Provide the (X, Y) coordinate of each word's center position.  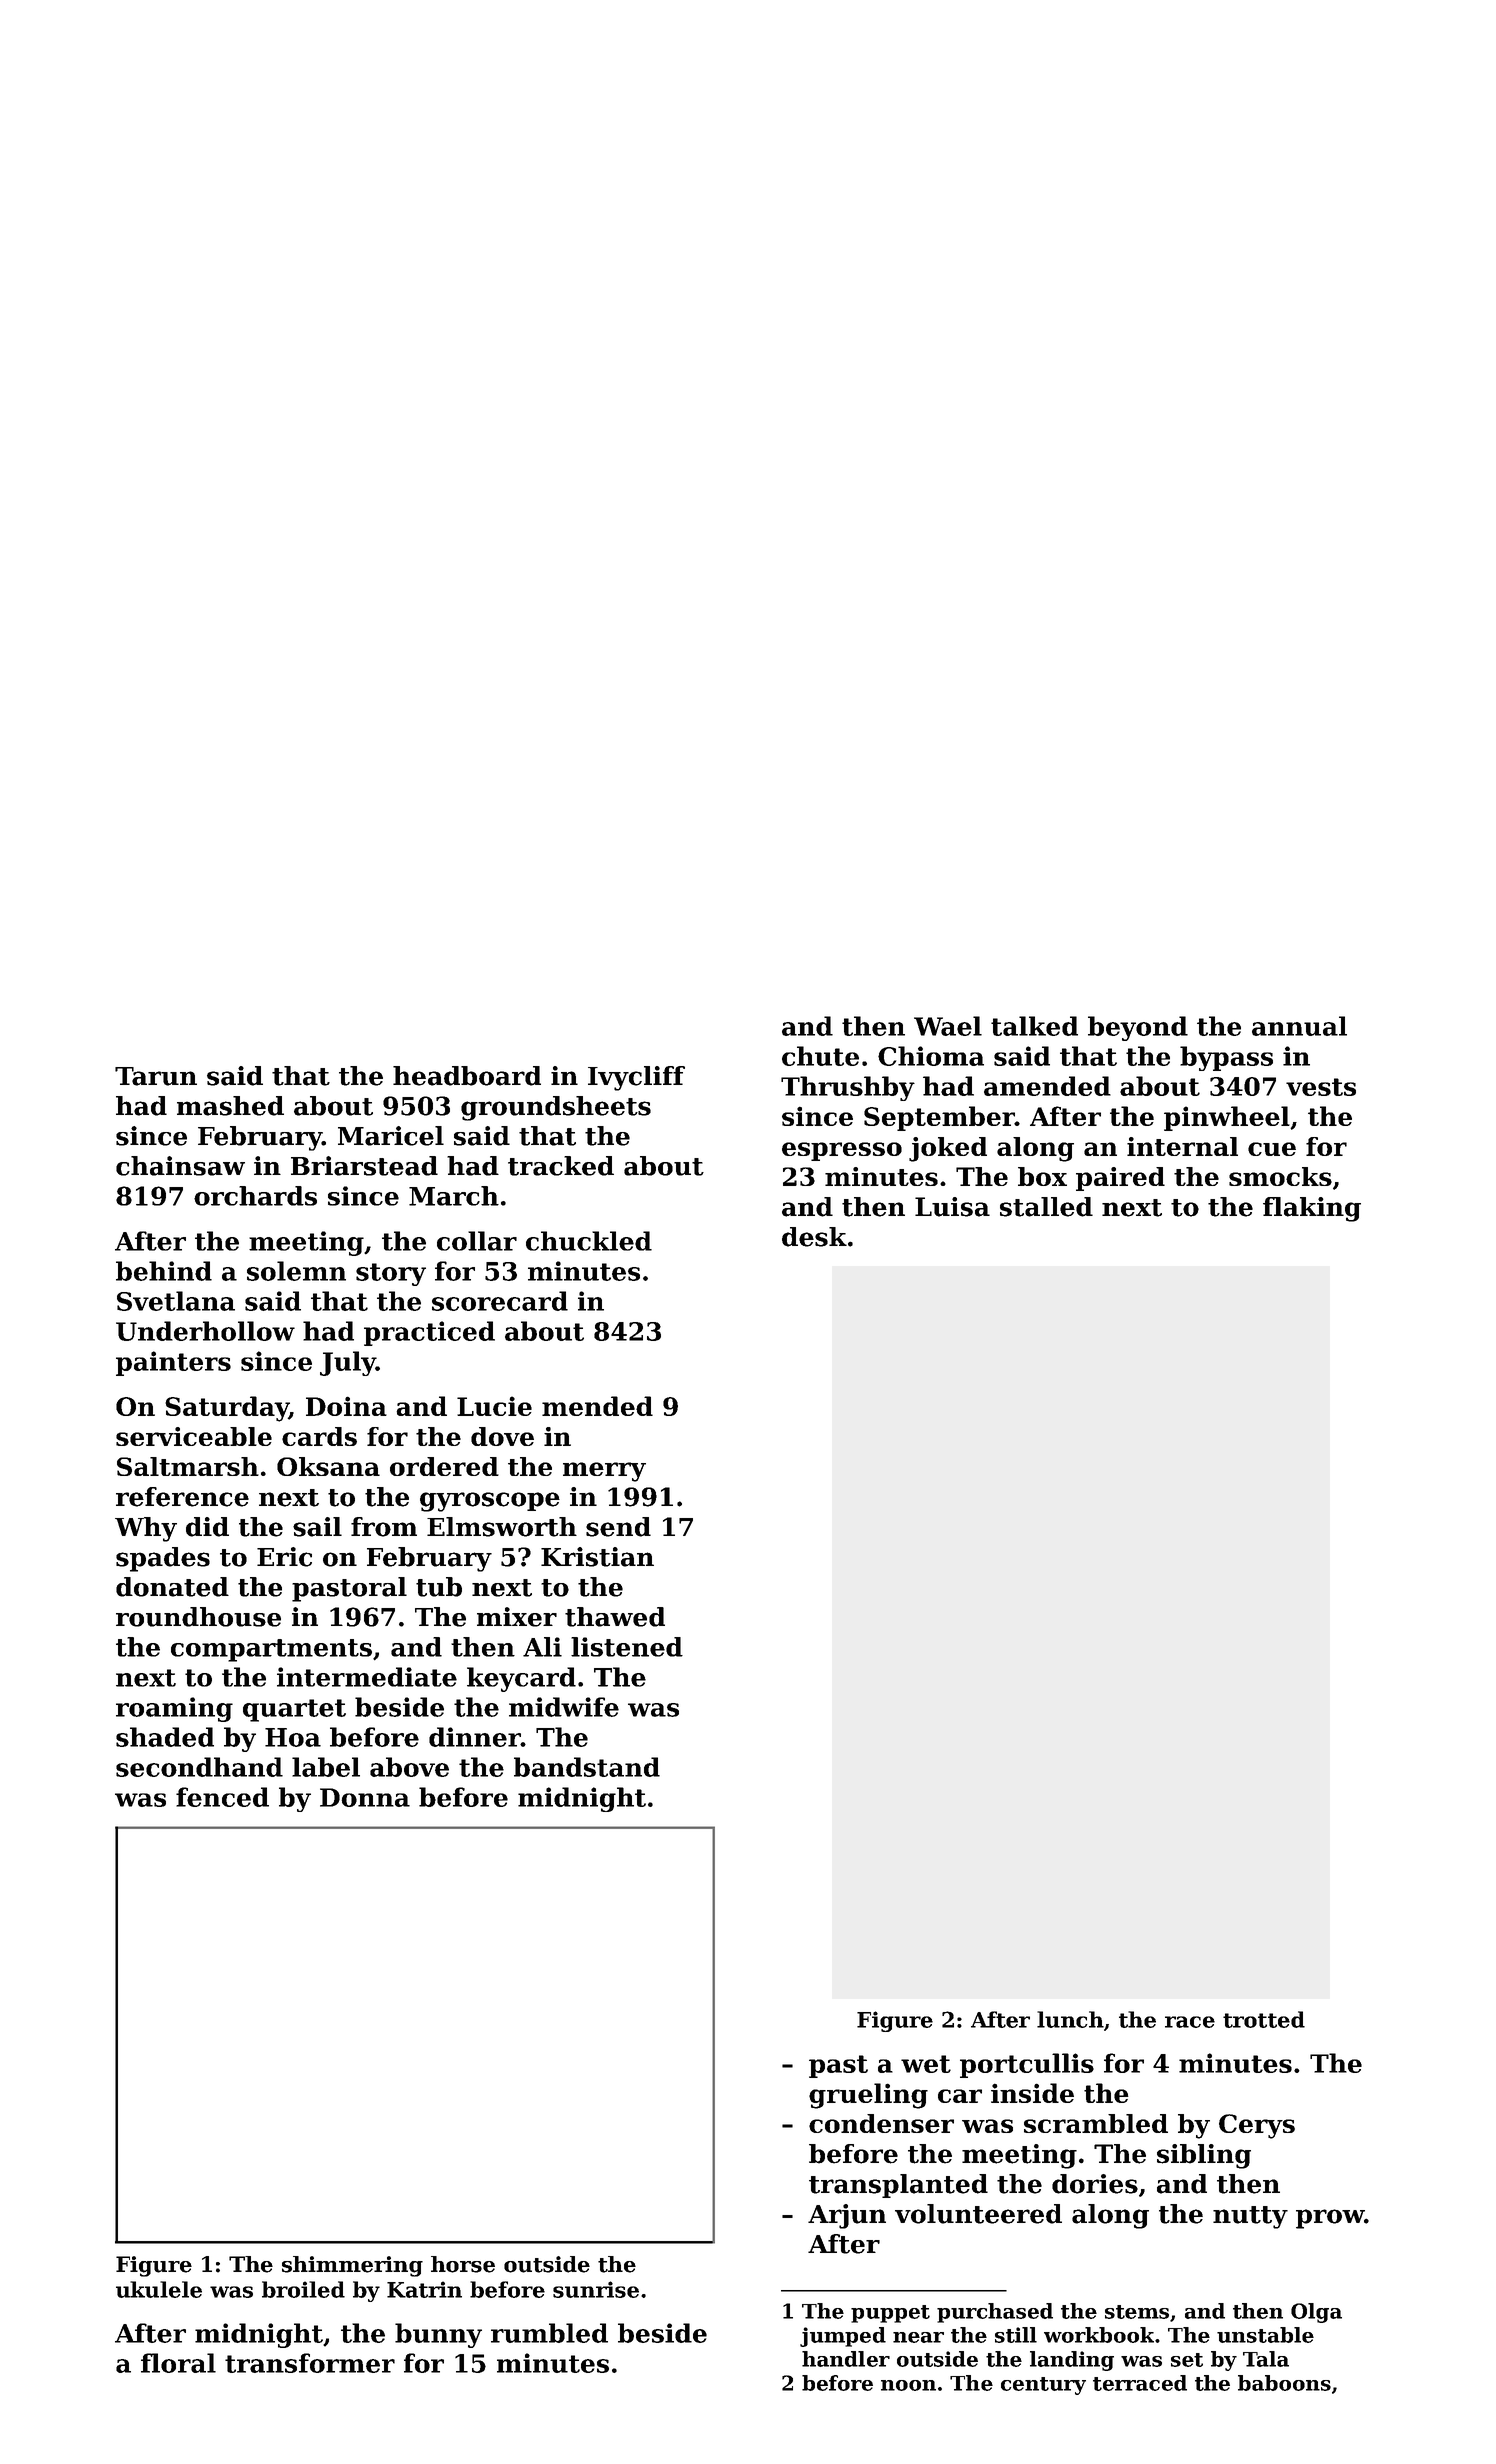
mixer (517, 1617)
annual (1299, 1026)
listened (627, 1647)
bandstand (587, 1767)
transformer (310, 2363)
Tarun (156, 1076)
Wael (948, 1026)
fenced (222, 1797)
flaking (1312, 1209)
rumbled (549, 2333)
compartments (271, 1650)
